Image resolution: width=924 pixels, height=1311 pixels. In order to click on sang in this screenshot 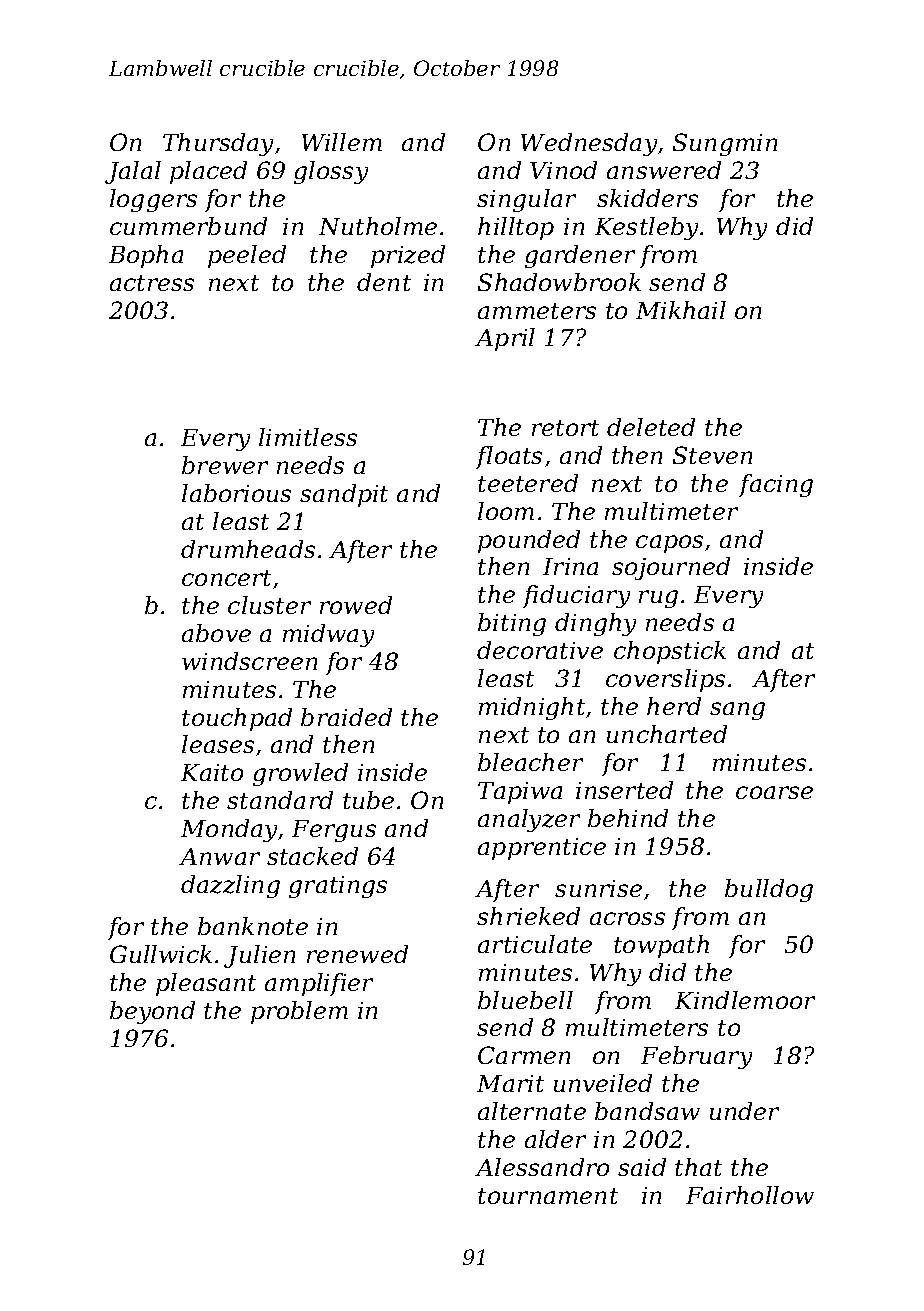, I will do `click(737, 711)`.
